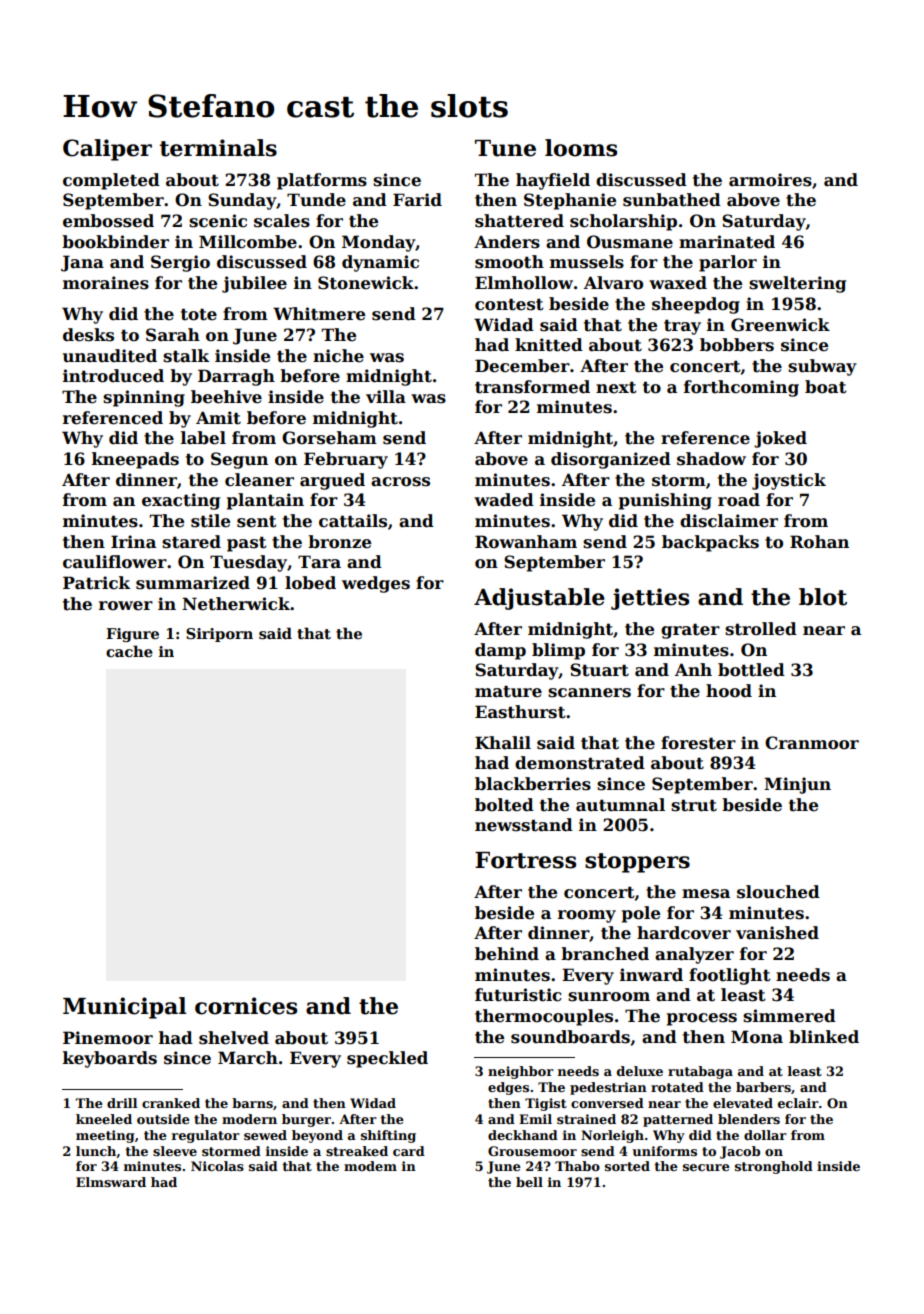  What do you see at coordinates (539, 599) in the image?
I see `Adjustable` at bounding box center [539, 599].
